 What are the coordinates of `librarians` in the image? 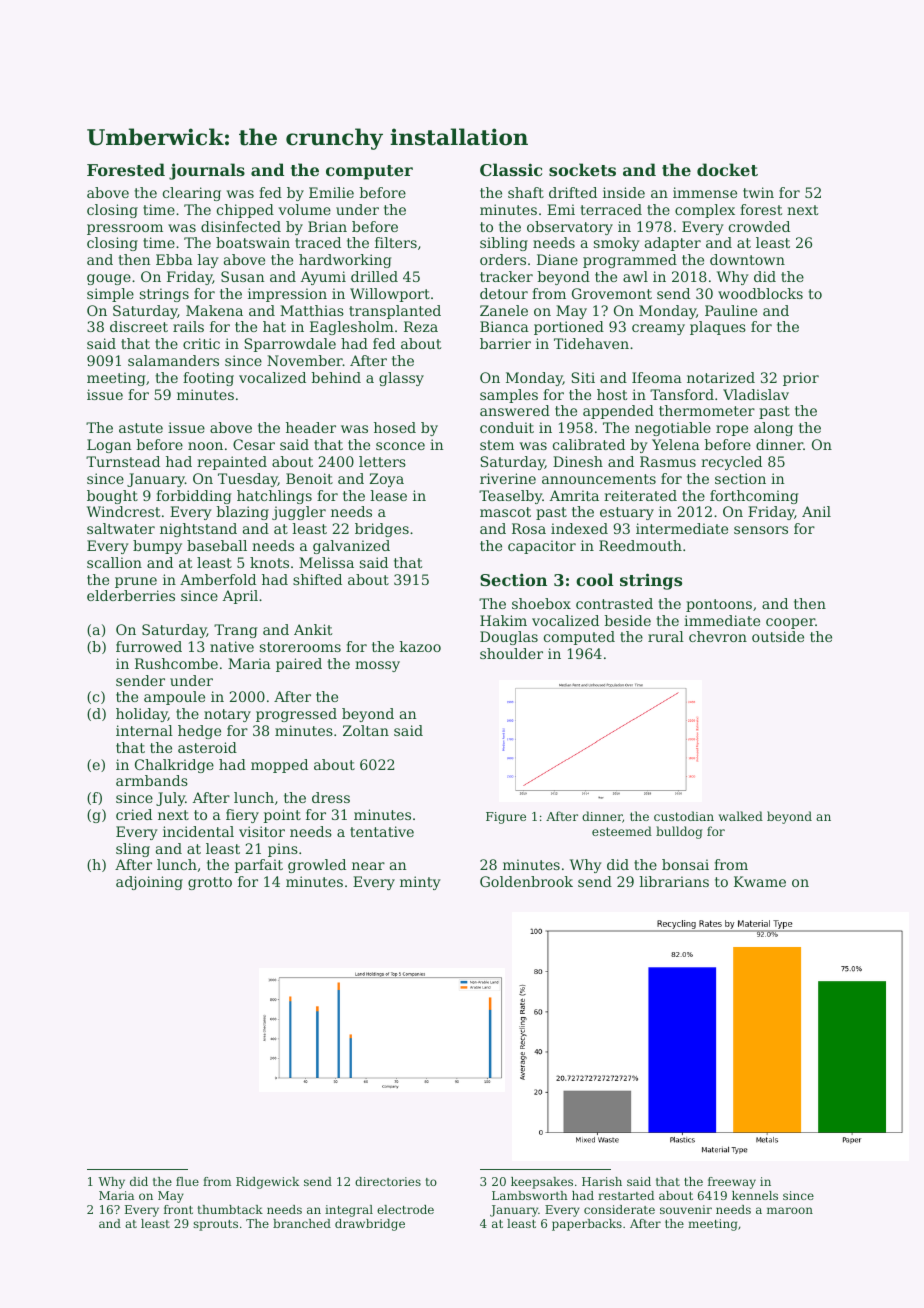 It's located at (674, 881).
